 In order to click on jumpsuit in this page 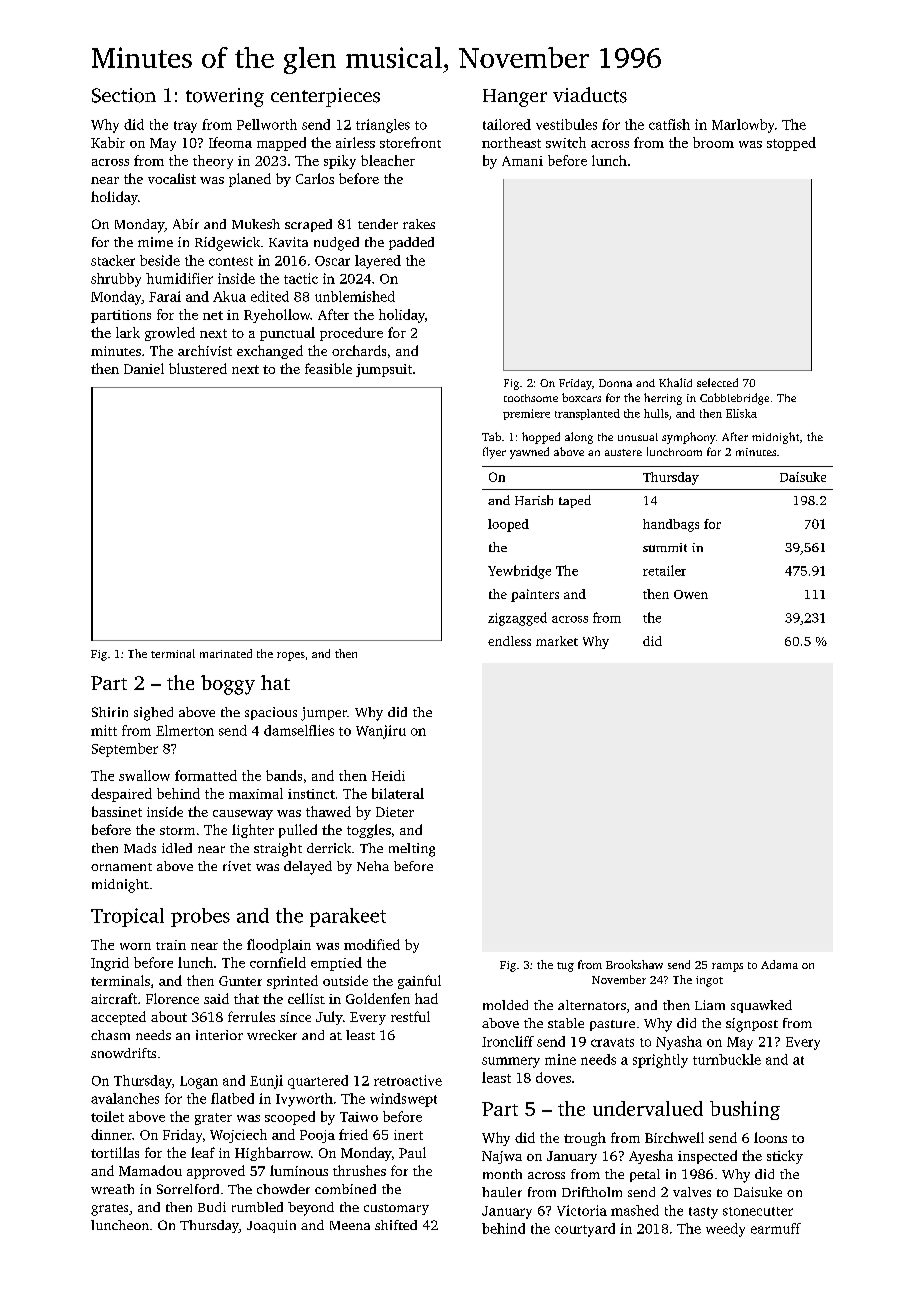, I will do `click(384, 370)`.
